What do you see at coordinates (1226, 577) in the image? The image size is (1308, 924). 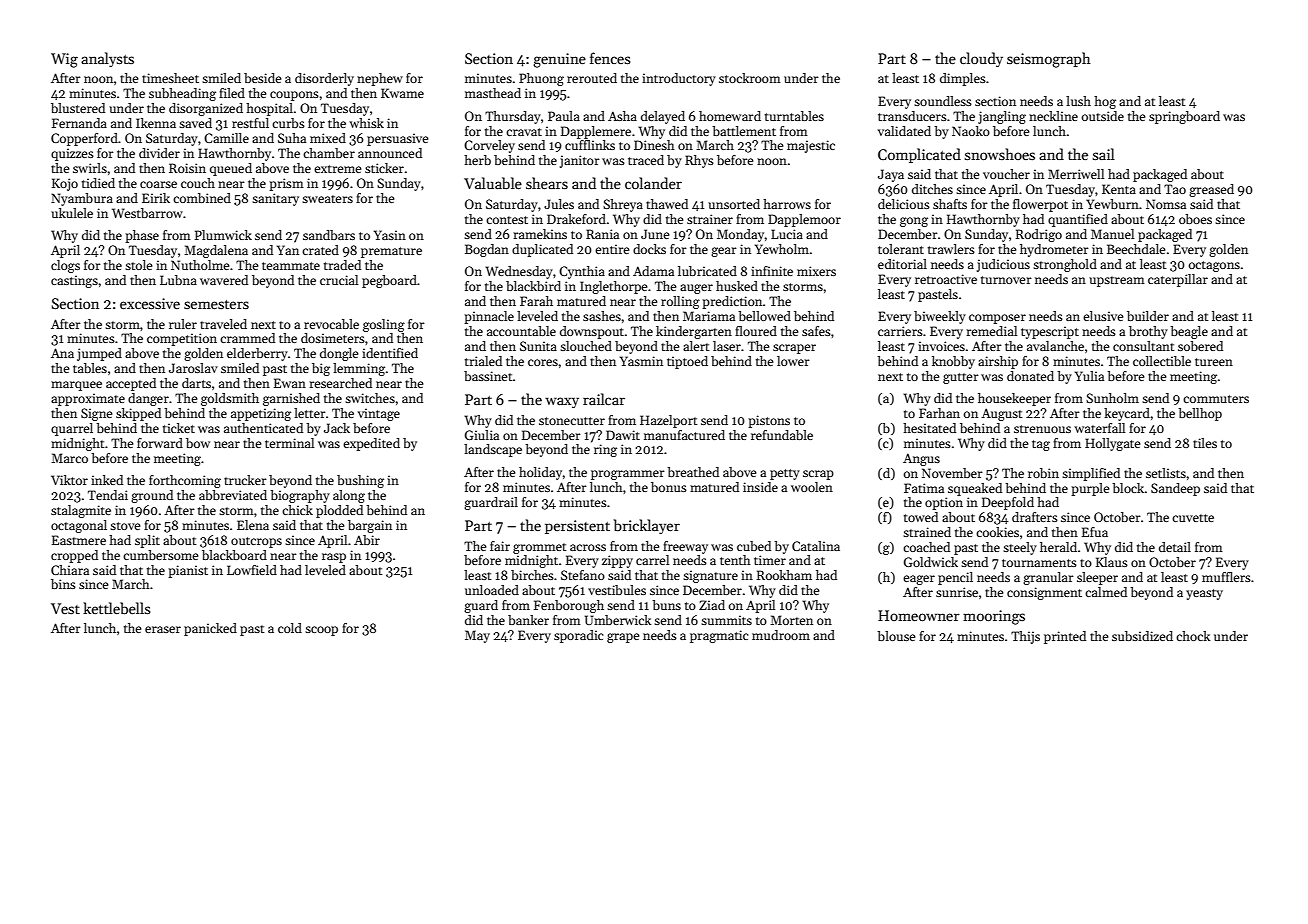 I see `mufflers` at bounding box center [1226, 577].
